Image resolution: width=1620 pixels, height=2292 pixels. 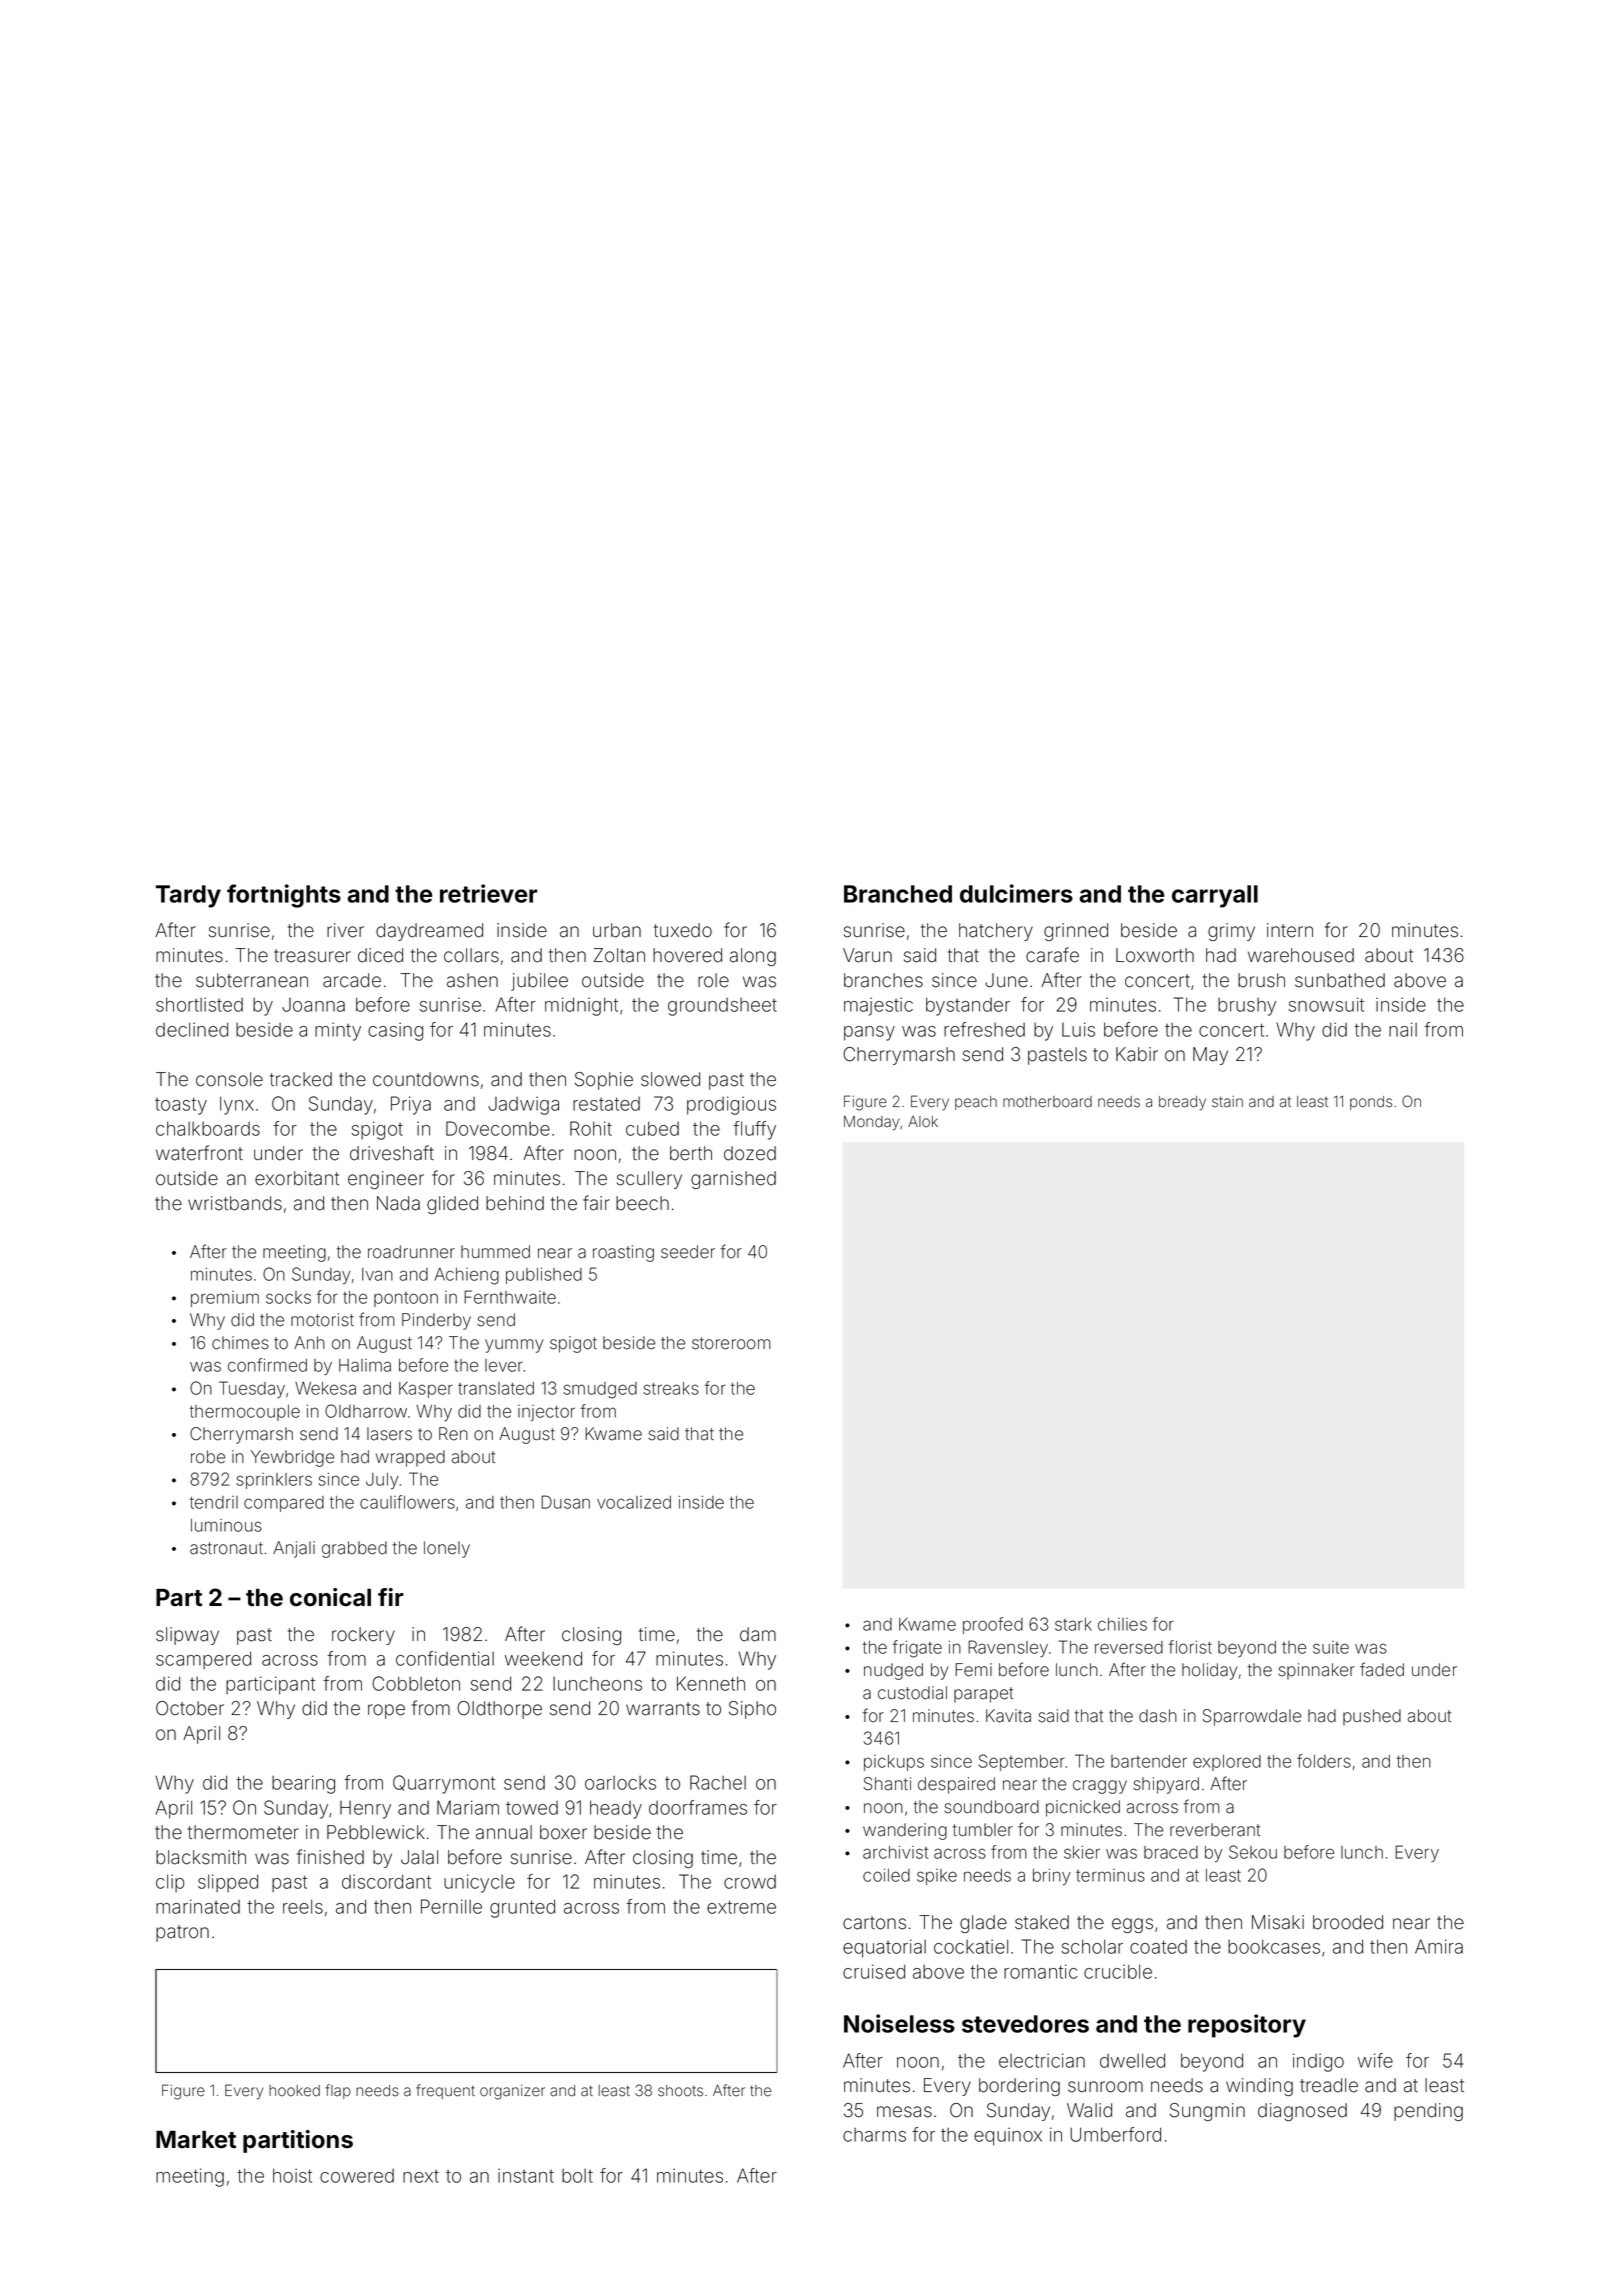 What do you see at coordinates (303, 1784) in the screenshot?
I see `bearing` at bounding box center [303, 1784].
